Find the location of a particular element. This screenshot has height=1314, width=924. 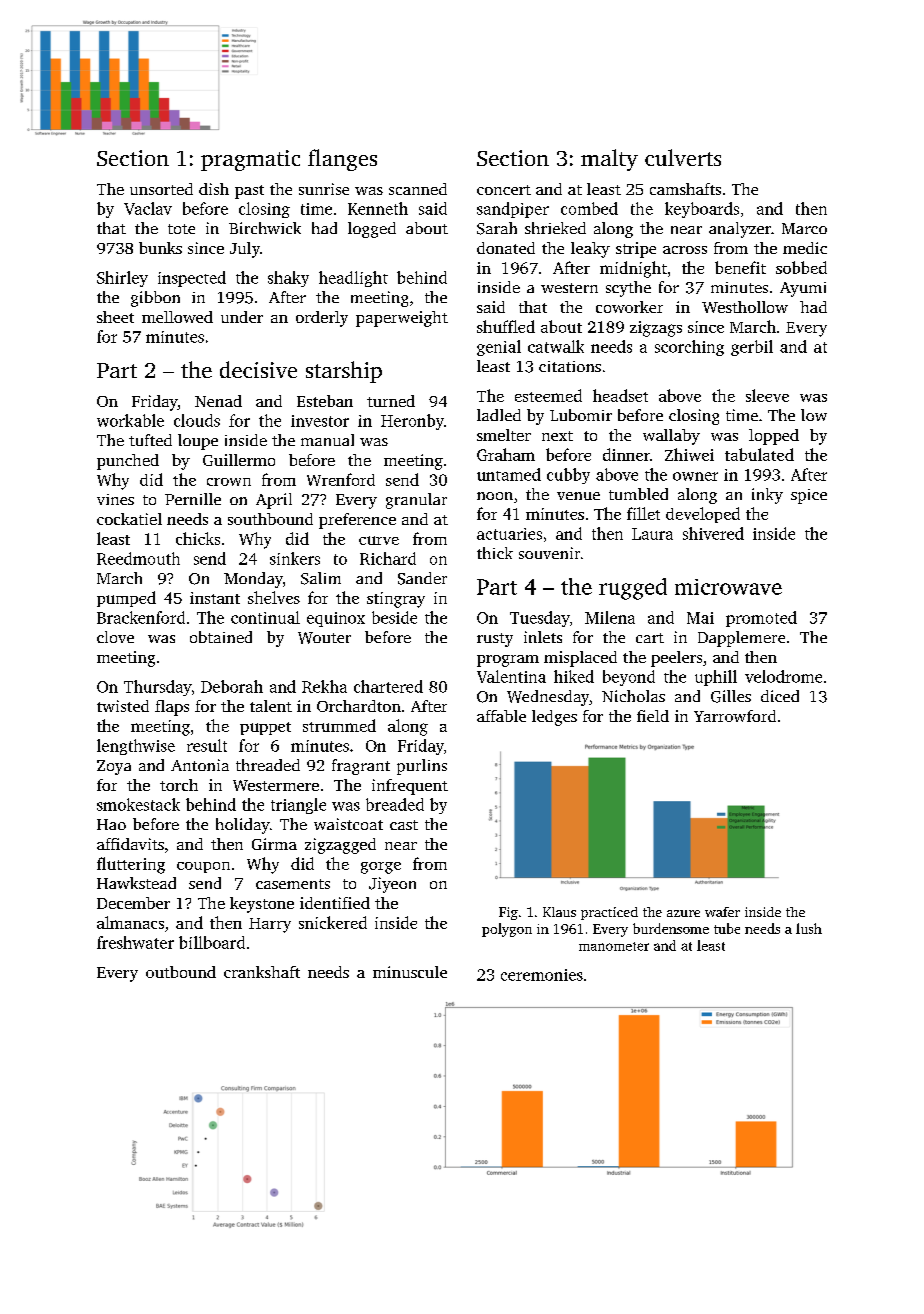

lopped is located at coordinates (774, 437).
